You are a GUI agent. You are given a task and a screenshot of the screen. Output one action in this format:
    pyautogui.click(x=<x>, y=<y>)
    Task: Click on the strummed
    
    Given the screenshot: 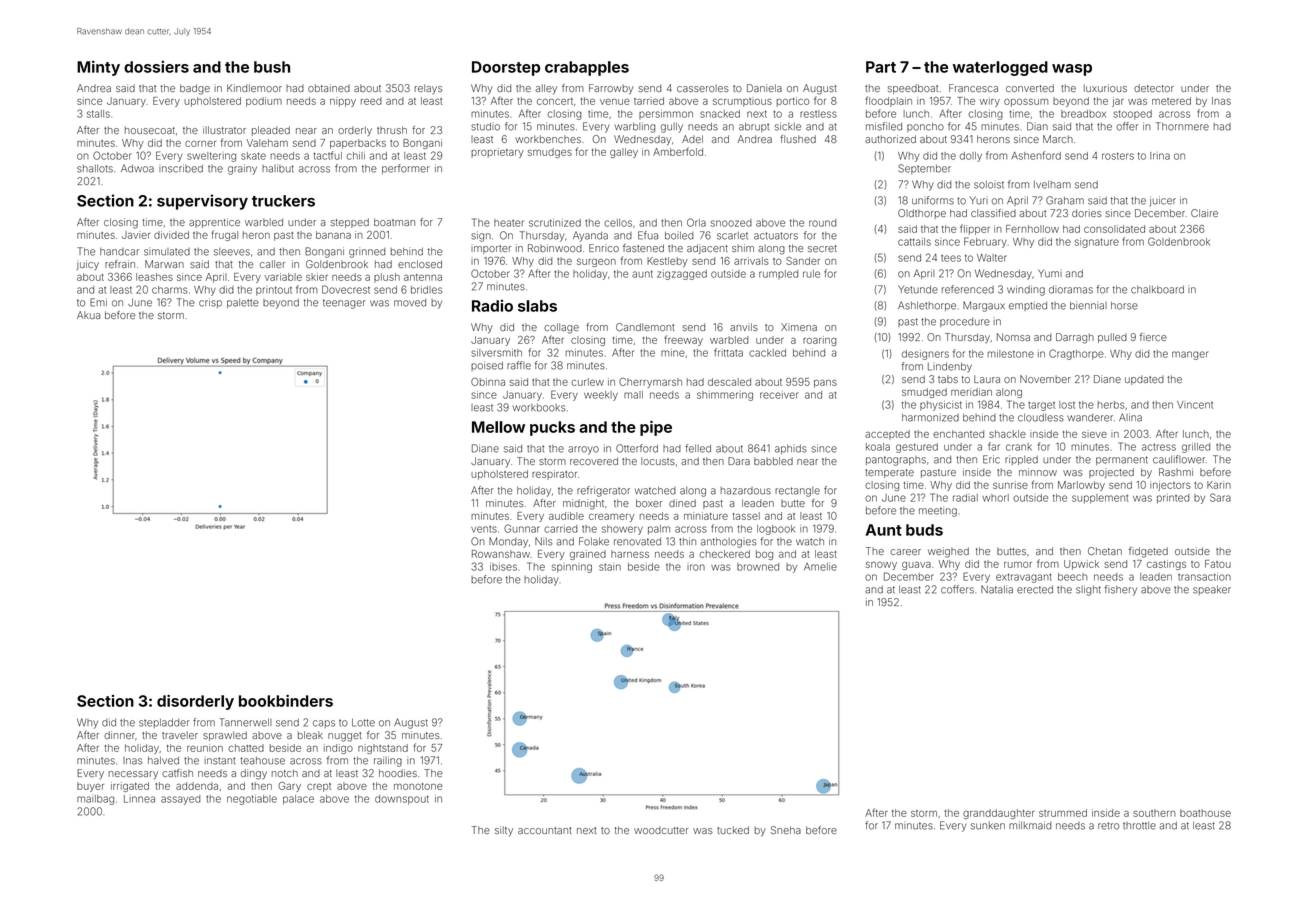 What is the action you would take?
    pyautogui.click(x=1063, y=813)
